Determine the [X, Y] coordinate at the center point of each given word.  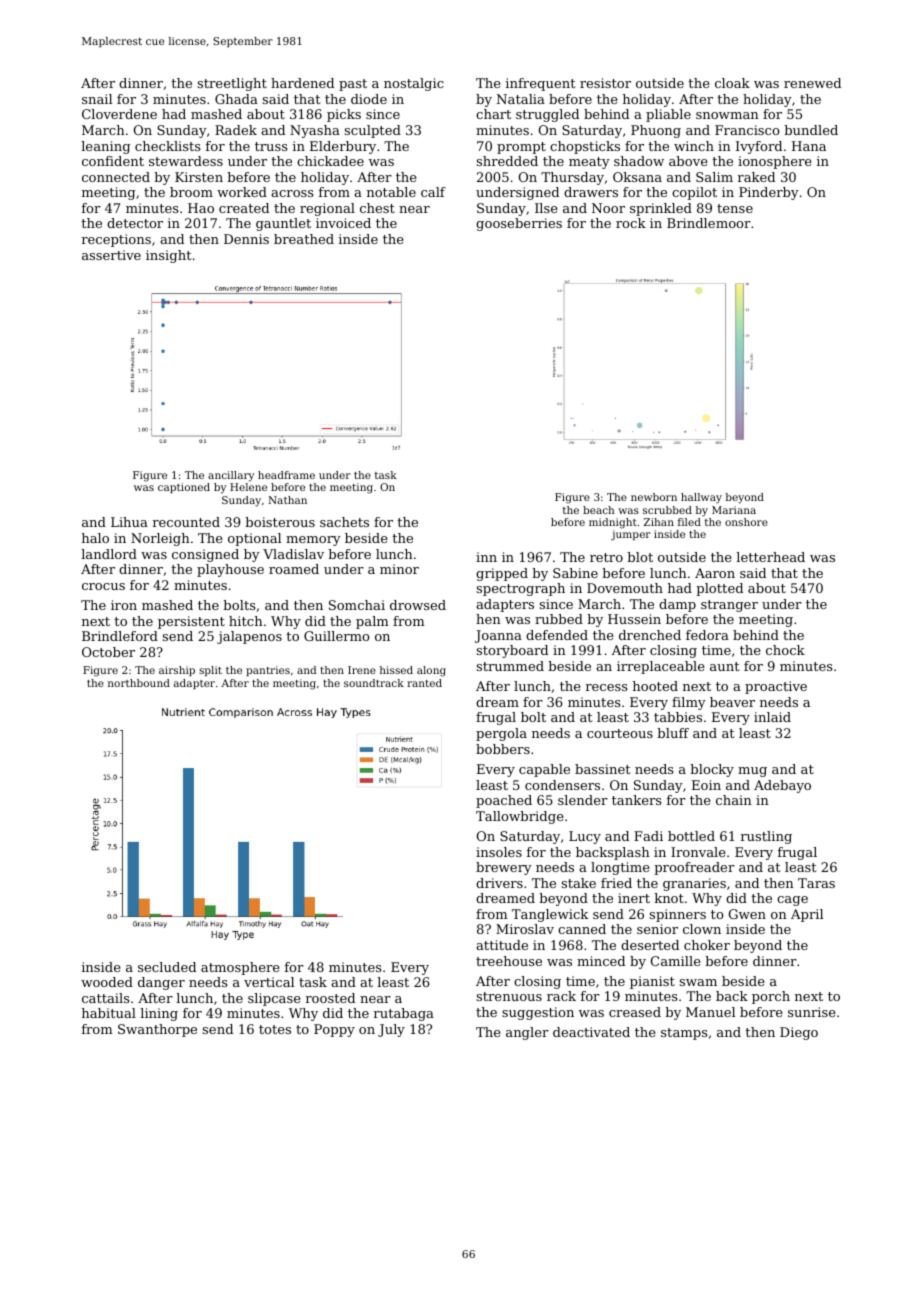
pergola [501, 734]
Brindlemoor [709, 223]
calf [433, 192]
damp [677, 605]
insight [168, 256]
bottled [691, 836]
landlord [109, 554]
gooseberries [519, 224]
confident [113, 161]
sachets [344, 522]
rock [631, 223]
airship [177, 671]
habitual [109, 1013]
